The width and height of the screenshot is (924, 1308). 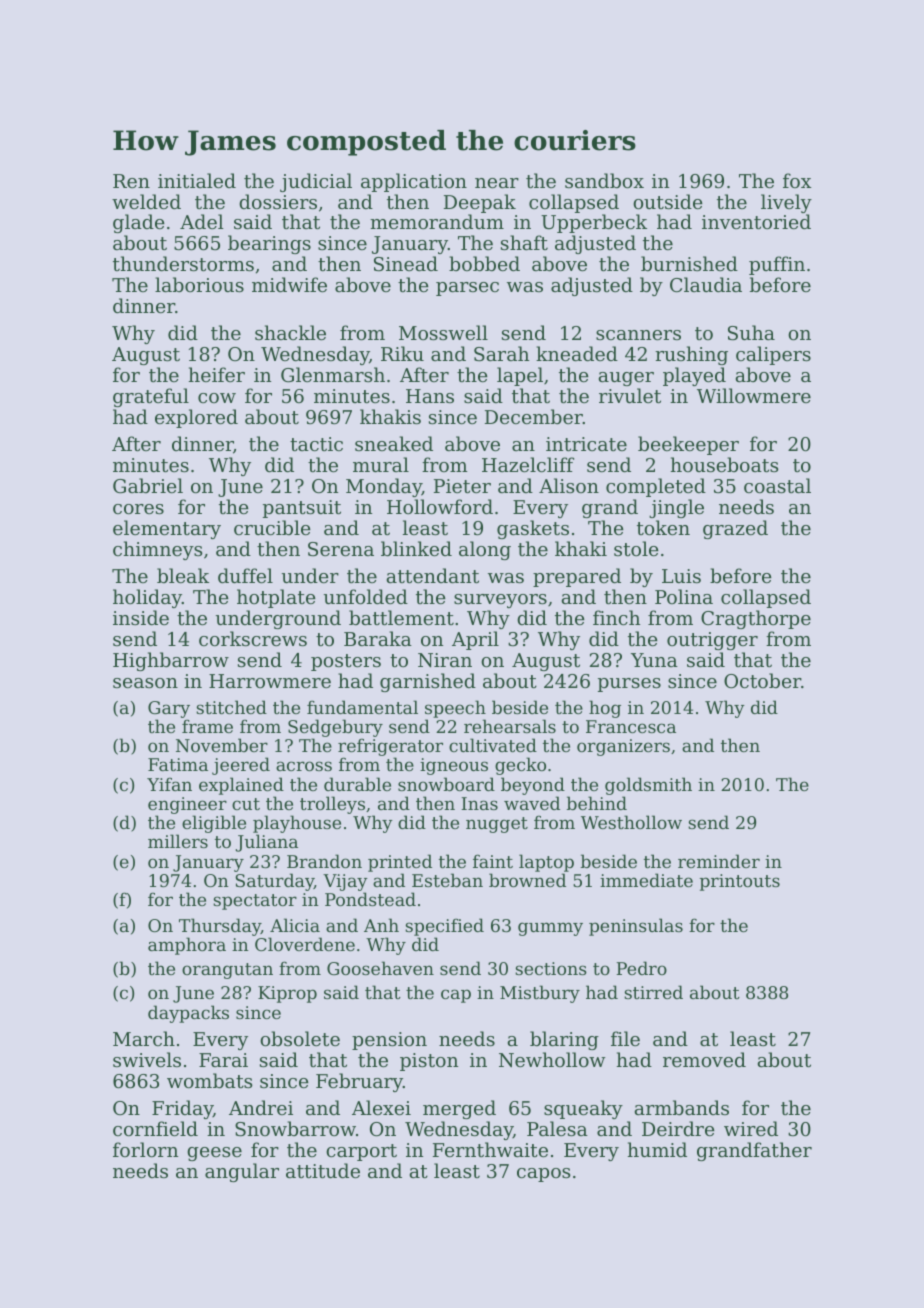 What do you see at coordinates (751, 1128) in the screenshot?
I see `wired` at bounding box center [751, 1128].
